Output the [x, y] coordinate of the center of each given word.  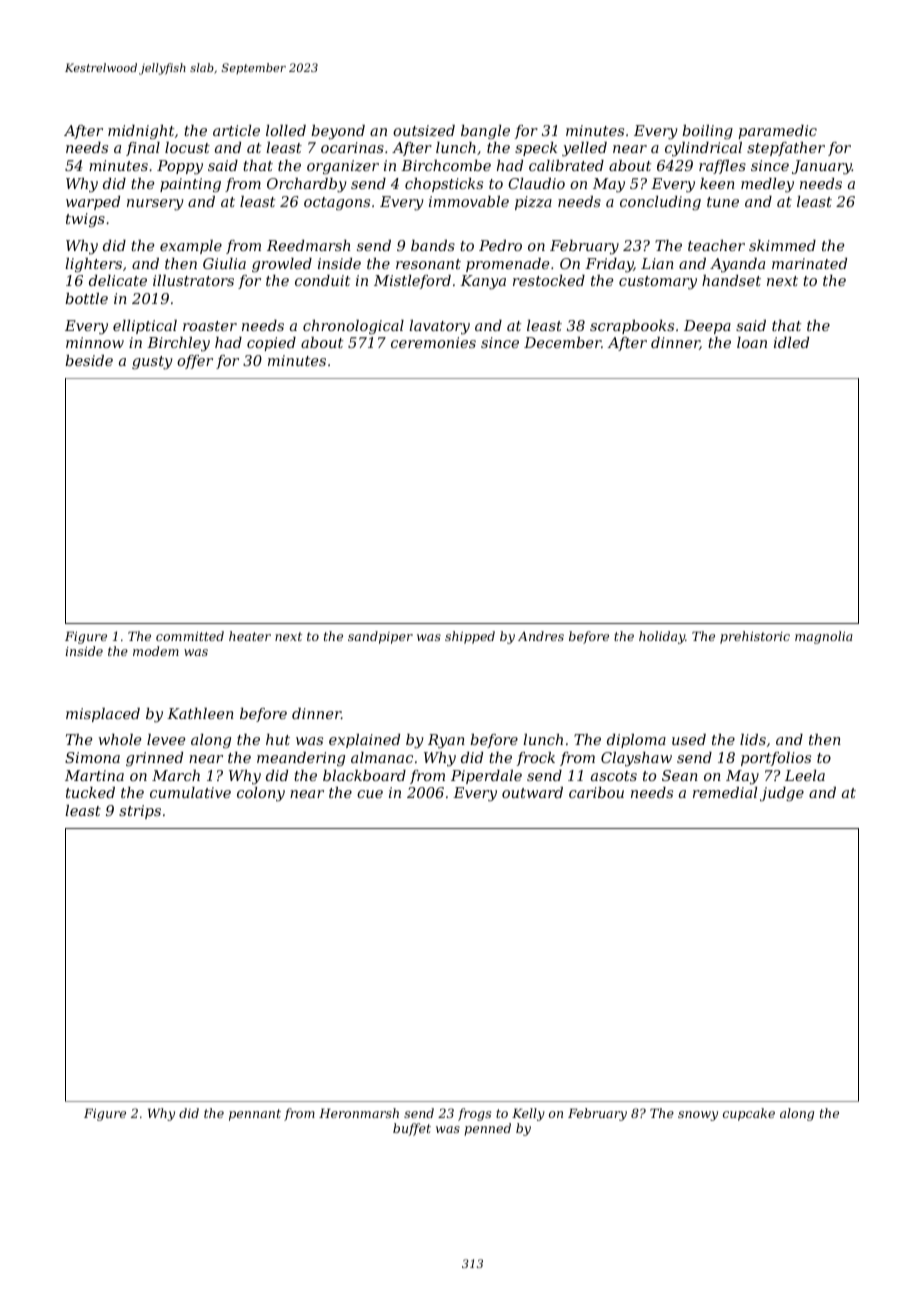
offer [195, 362]
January [822, 167]
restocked [549, 280]
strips [140, 812]
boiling [707, 132]
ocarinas [352, 147]
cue [370, 794]
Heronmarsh [359, 1113]
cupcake [749, 1114]
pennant [255, 1115]
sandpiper [380, 637]
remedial [725, 792]
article [236, 130]
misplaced [103, 715]
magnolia [824, 637]
